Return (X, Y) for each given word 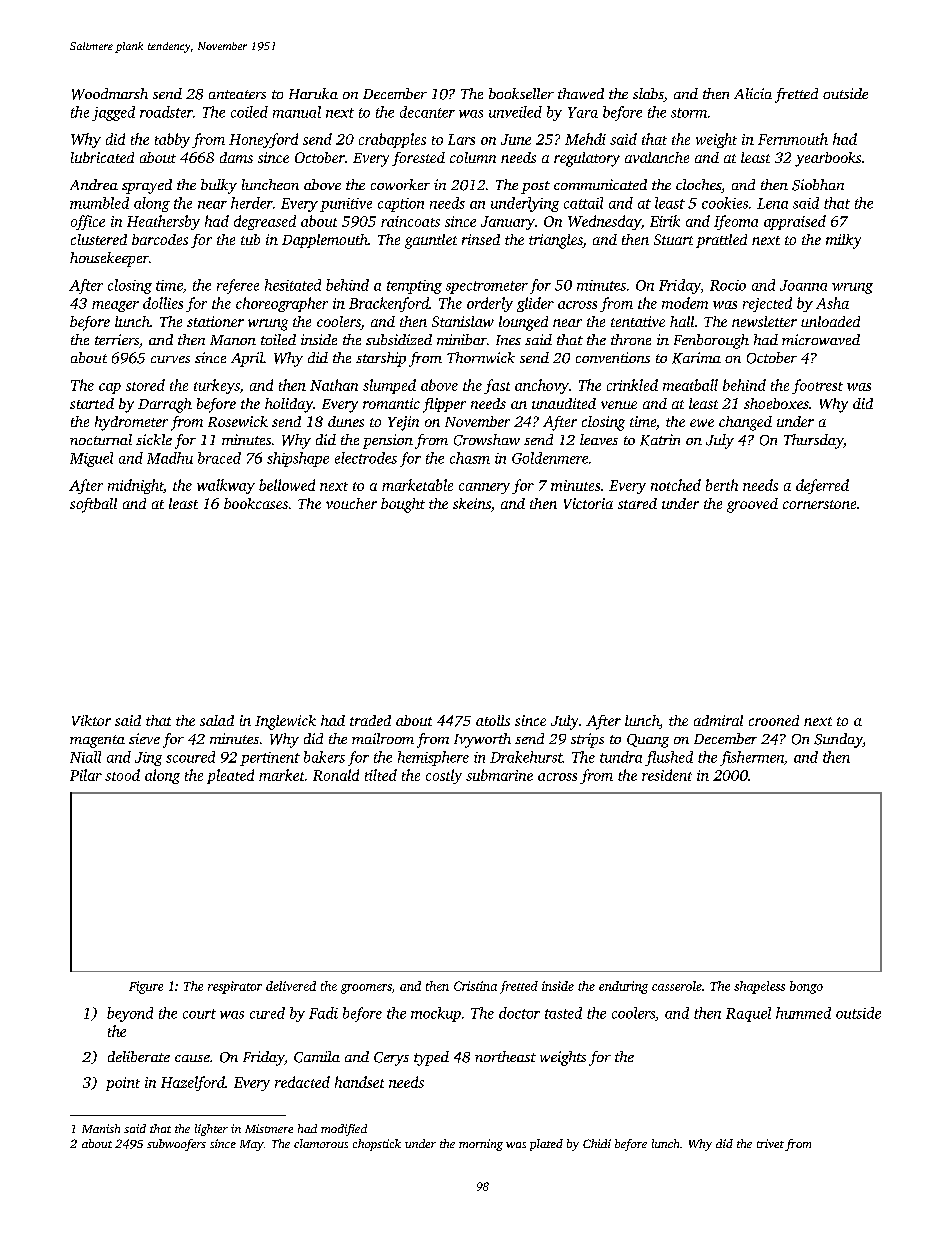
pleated (230, 776)
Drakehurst (526, 757)
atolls (493, 720)
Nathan (334, 385)
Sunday (838, 740)
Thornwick (481, 357)
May (252, 1145)
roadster (166, 112)
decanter (427, 112)
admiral (718, 720)
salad (217, 720)
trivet (770, 1143)
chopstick (377, 1145)
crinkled (632, 385)
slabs (648, 95)
